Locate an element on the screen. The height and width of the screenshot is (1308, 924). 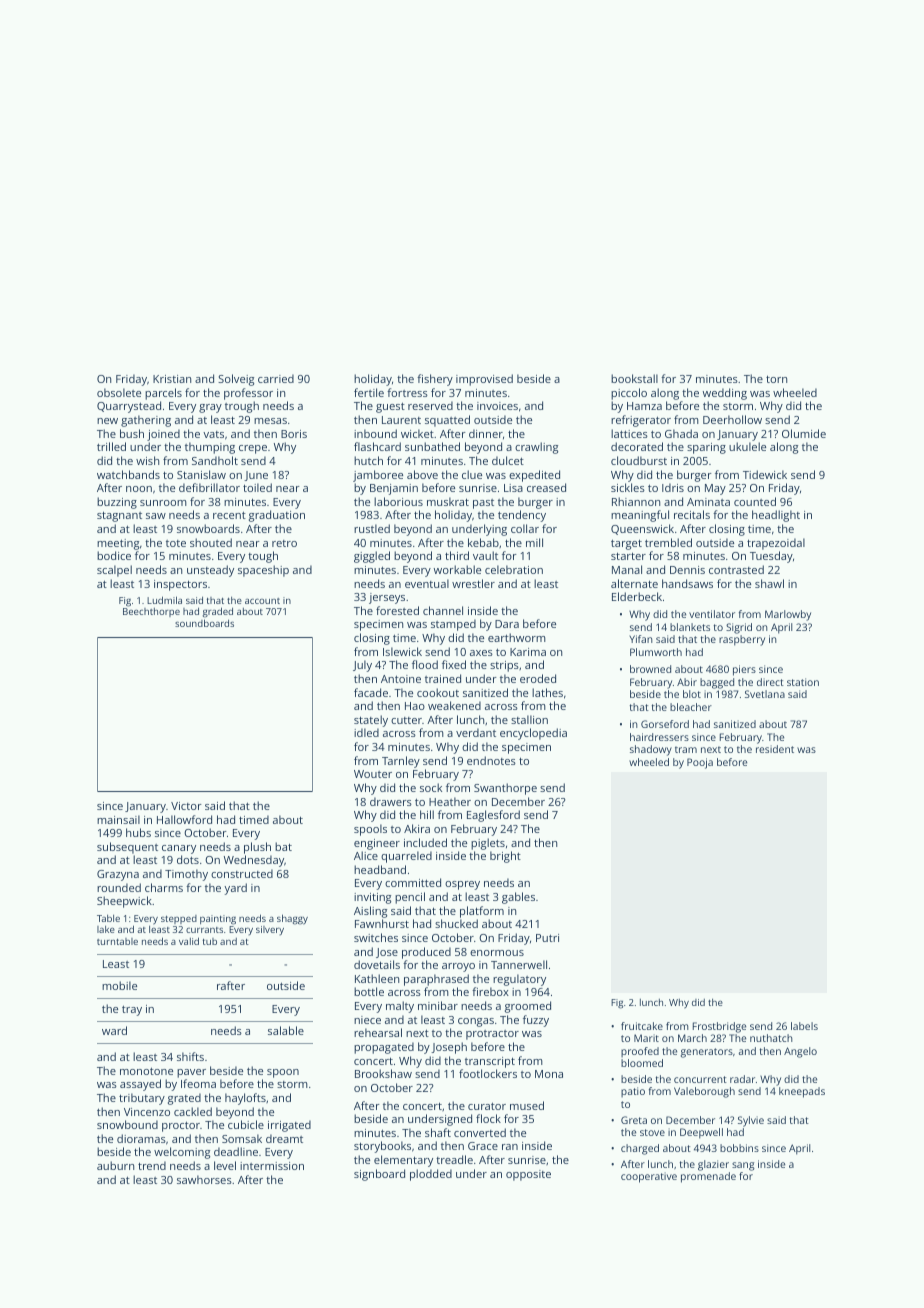
Victor is located at coordinates (186, 806).
